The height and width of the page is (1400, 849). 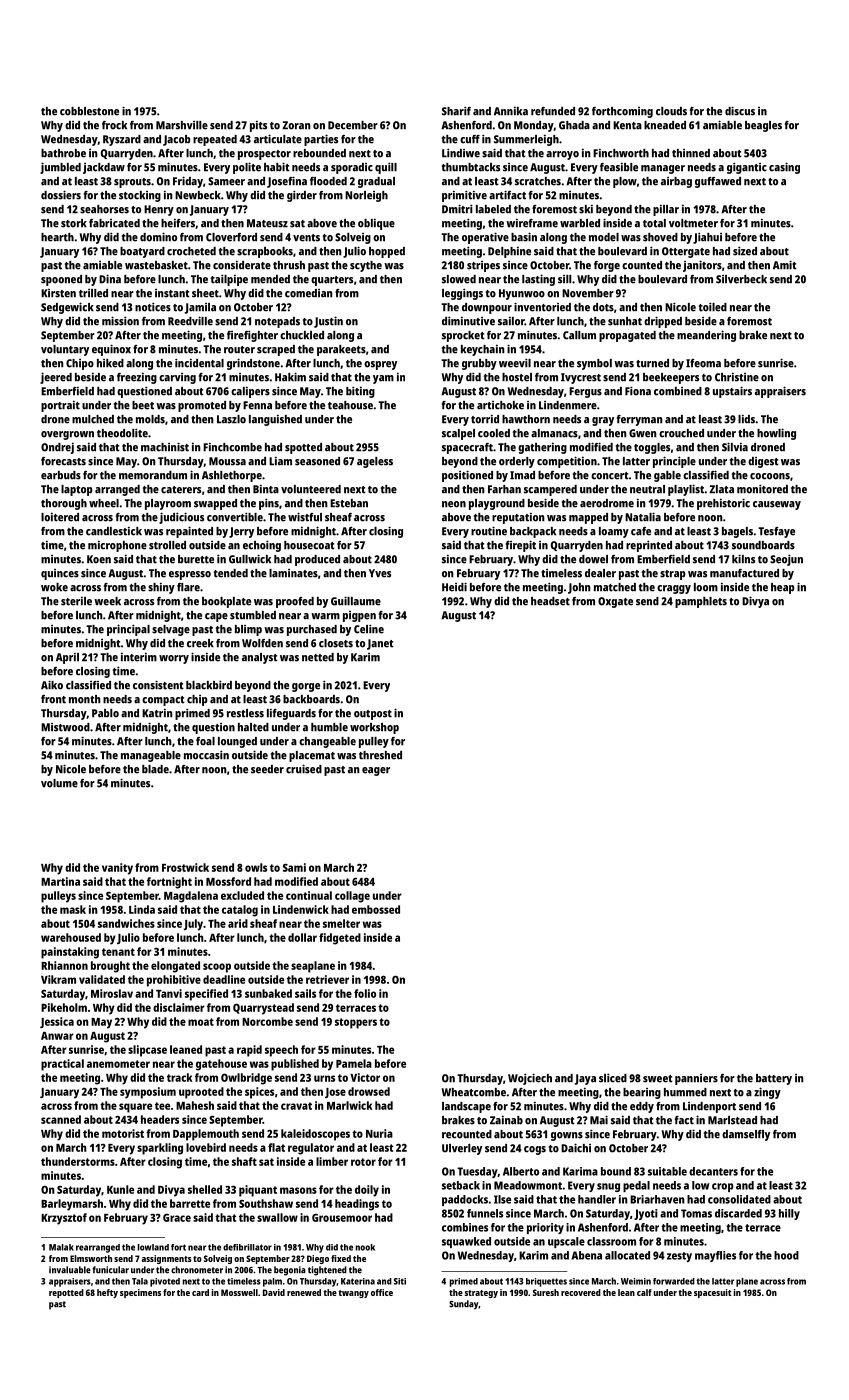 I want to click on discus, so click(x=740, y=111).
